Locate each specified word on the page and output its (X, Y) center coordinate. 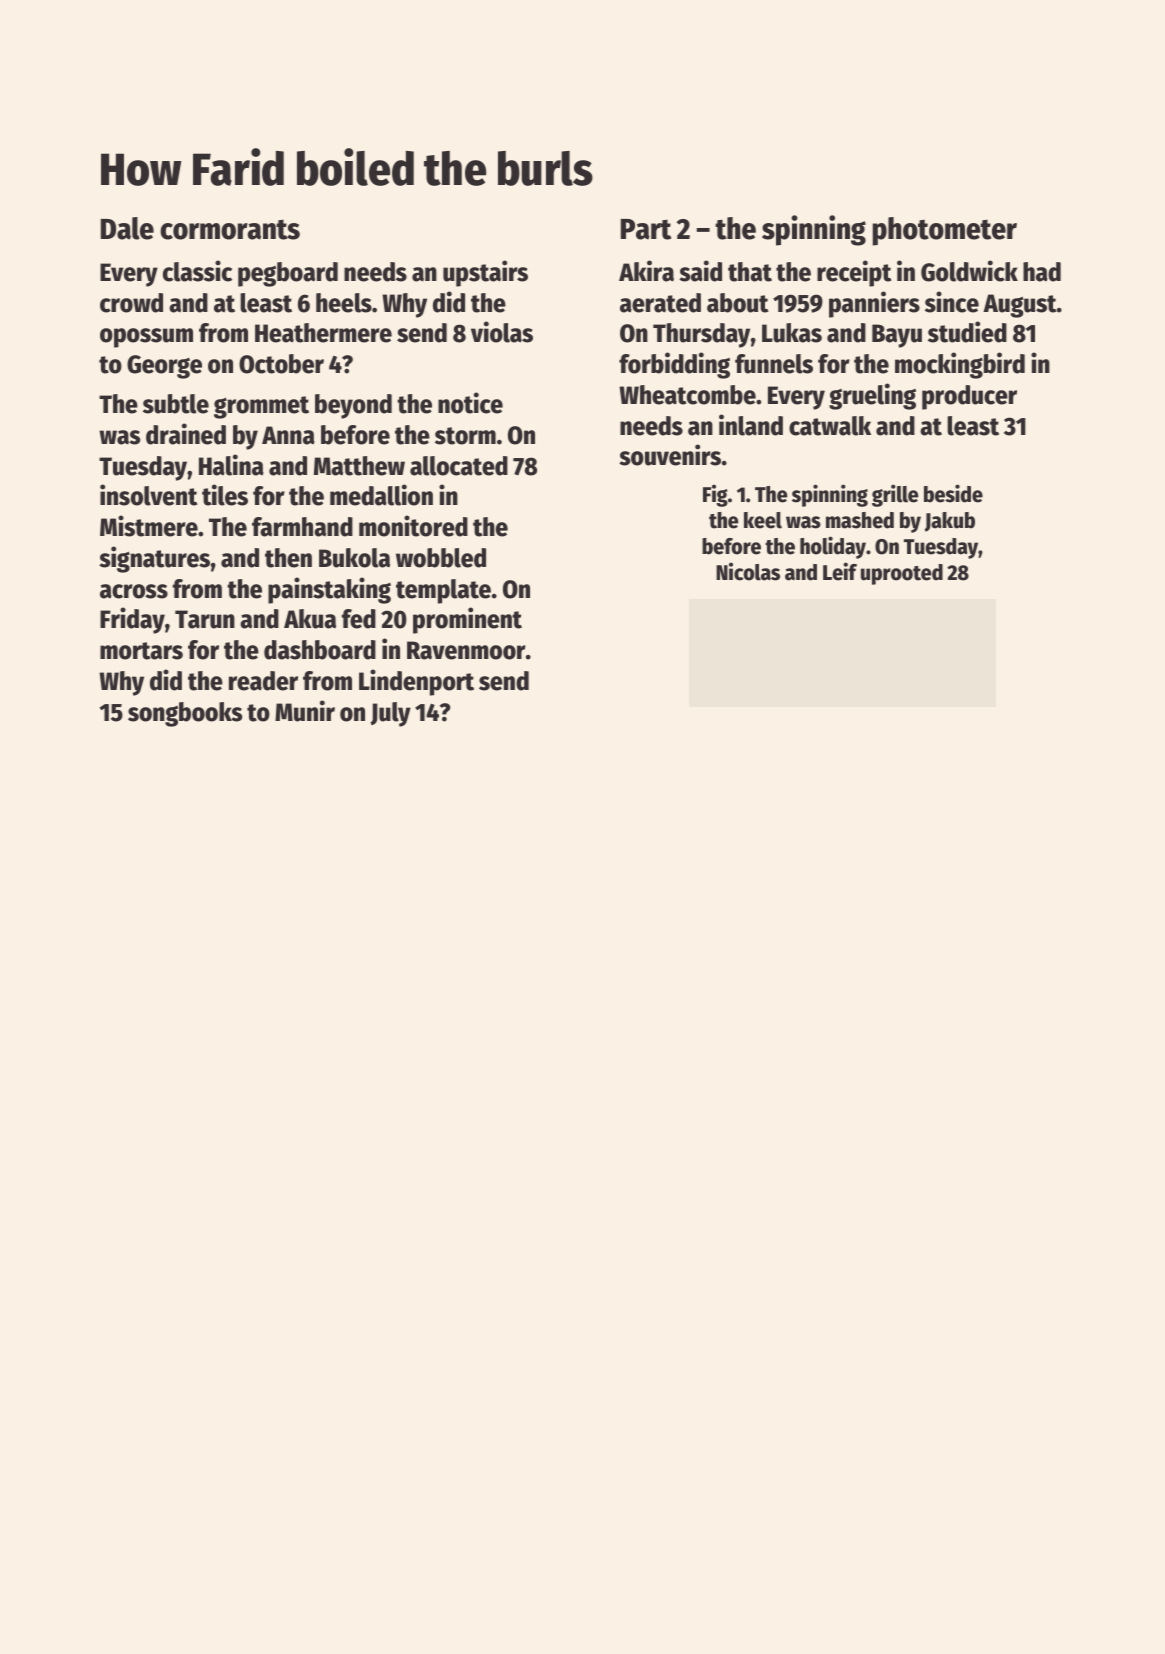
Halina (231, 465)
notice (470, 403)
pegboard (288, 274)
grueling (872, 396)
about (737, 303)
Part (646, 229)
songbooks (185, 714)
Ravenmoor (466, 650)
